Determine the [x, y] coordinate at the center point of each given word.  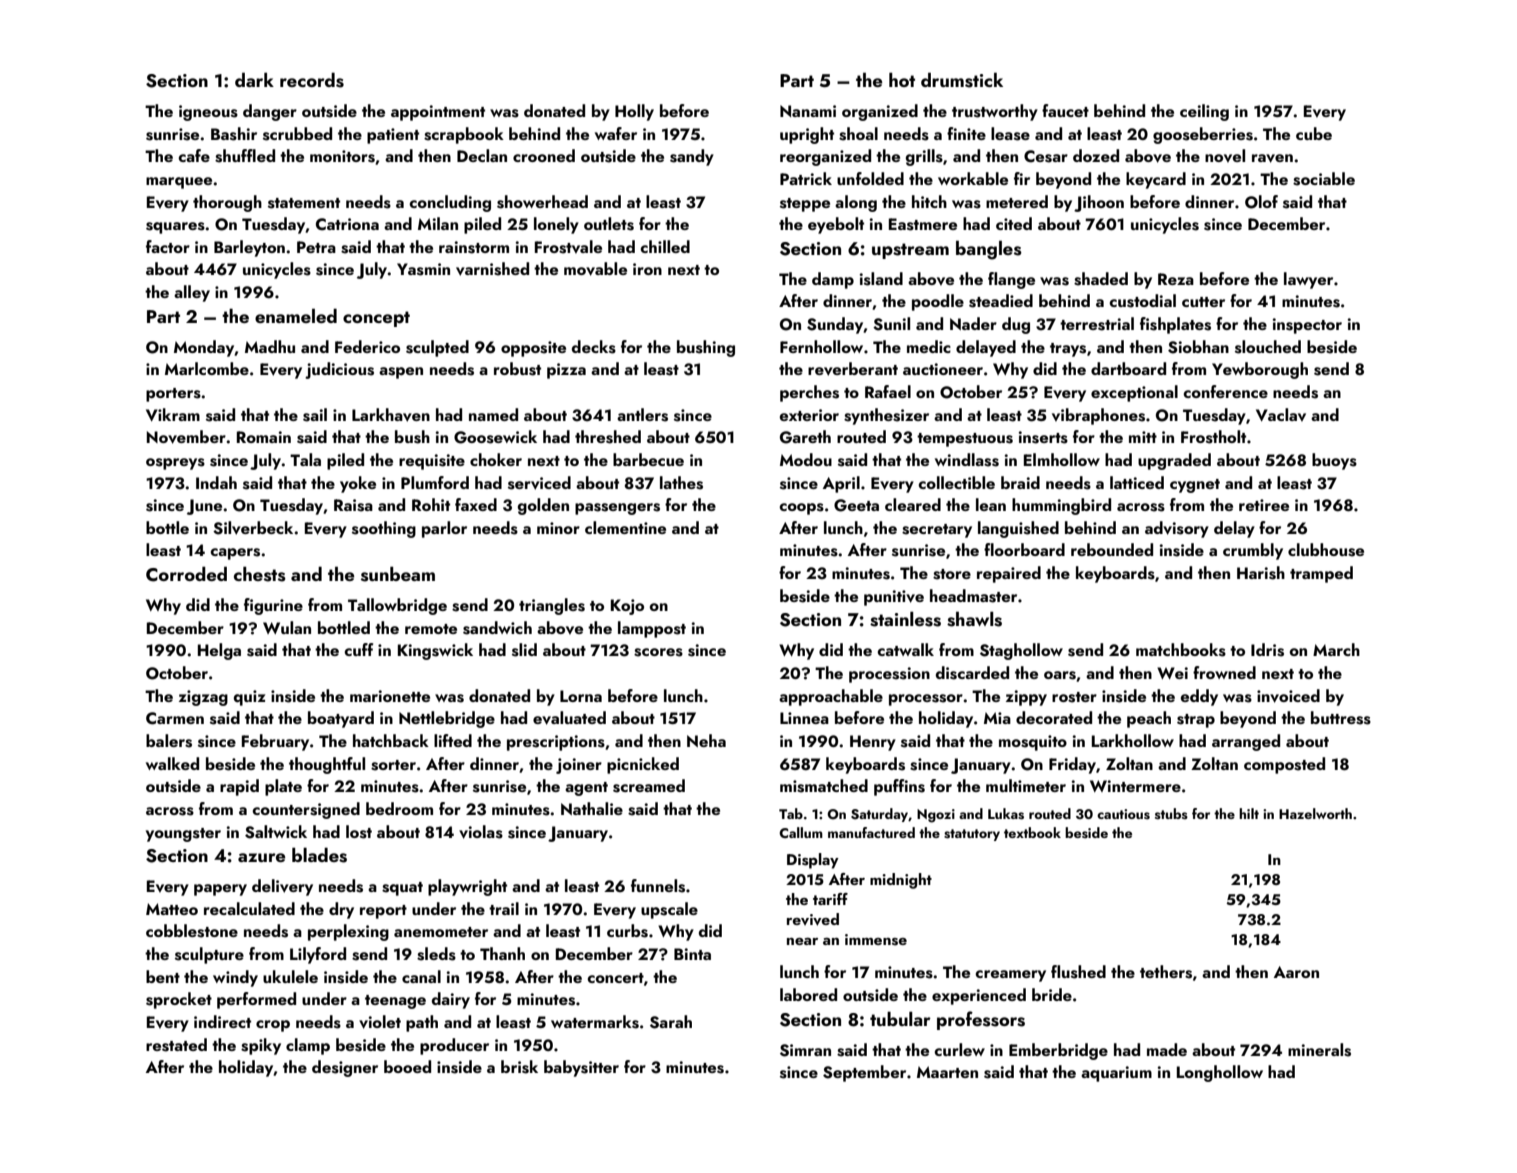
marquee [179, 183]
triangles [552, 606]
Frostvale [568, 247]
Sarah [671, 1022]
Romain [264, 437]
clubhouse [1326, 550]
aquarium [1116, 1074]
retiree [1264, 505]
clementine [625, 527]
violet [380, 1022]
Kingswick [435, 651]
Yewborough [1260, 370]
